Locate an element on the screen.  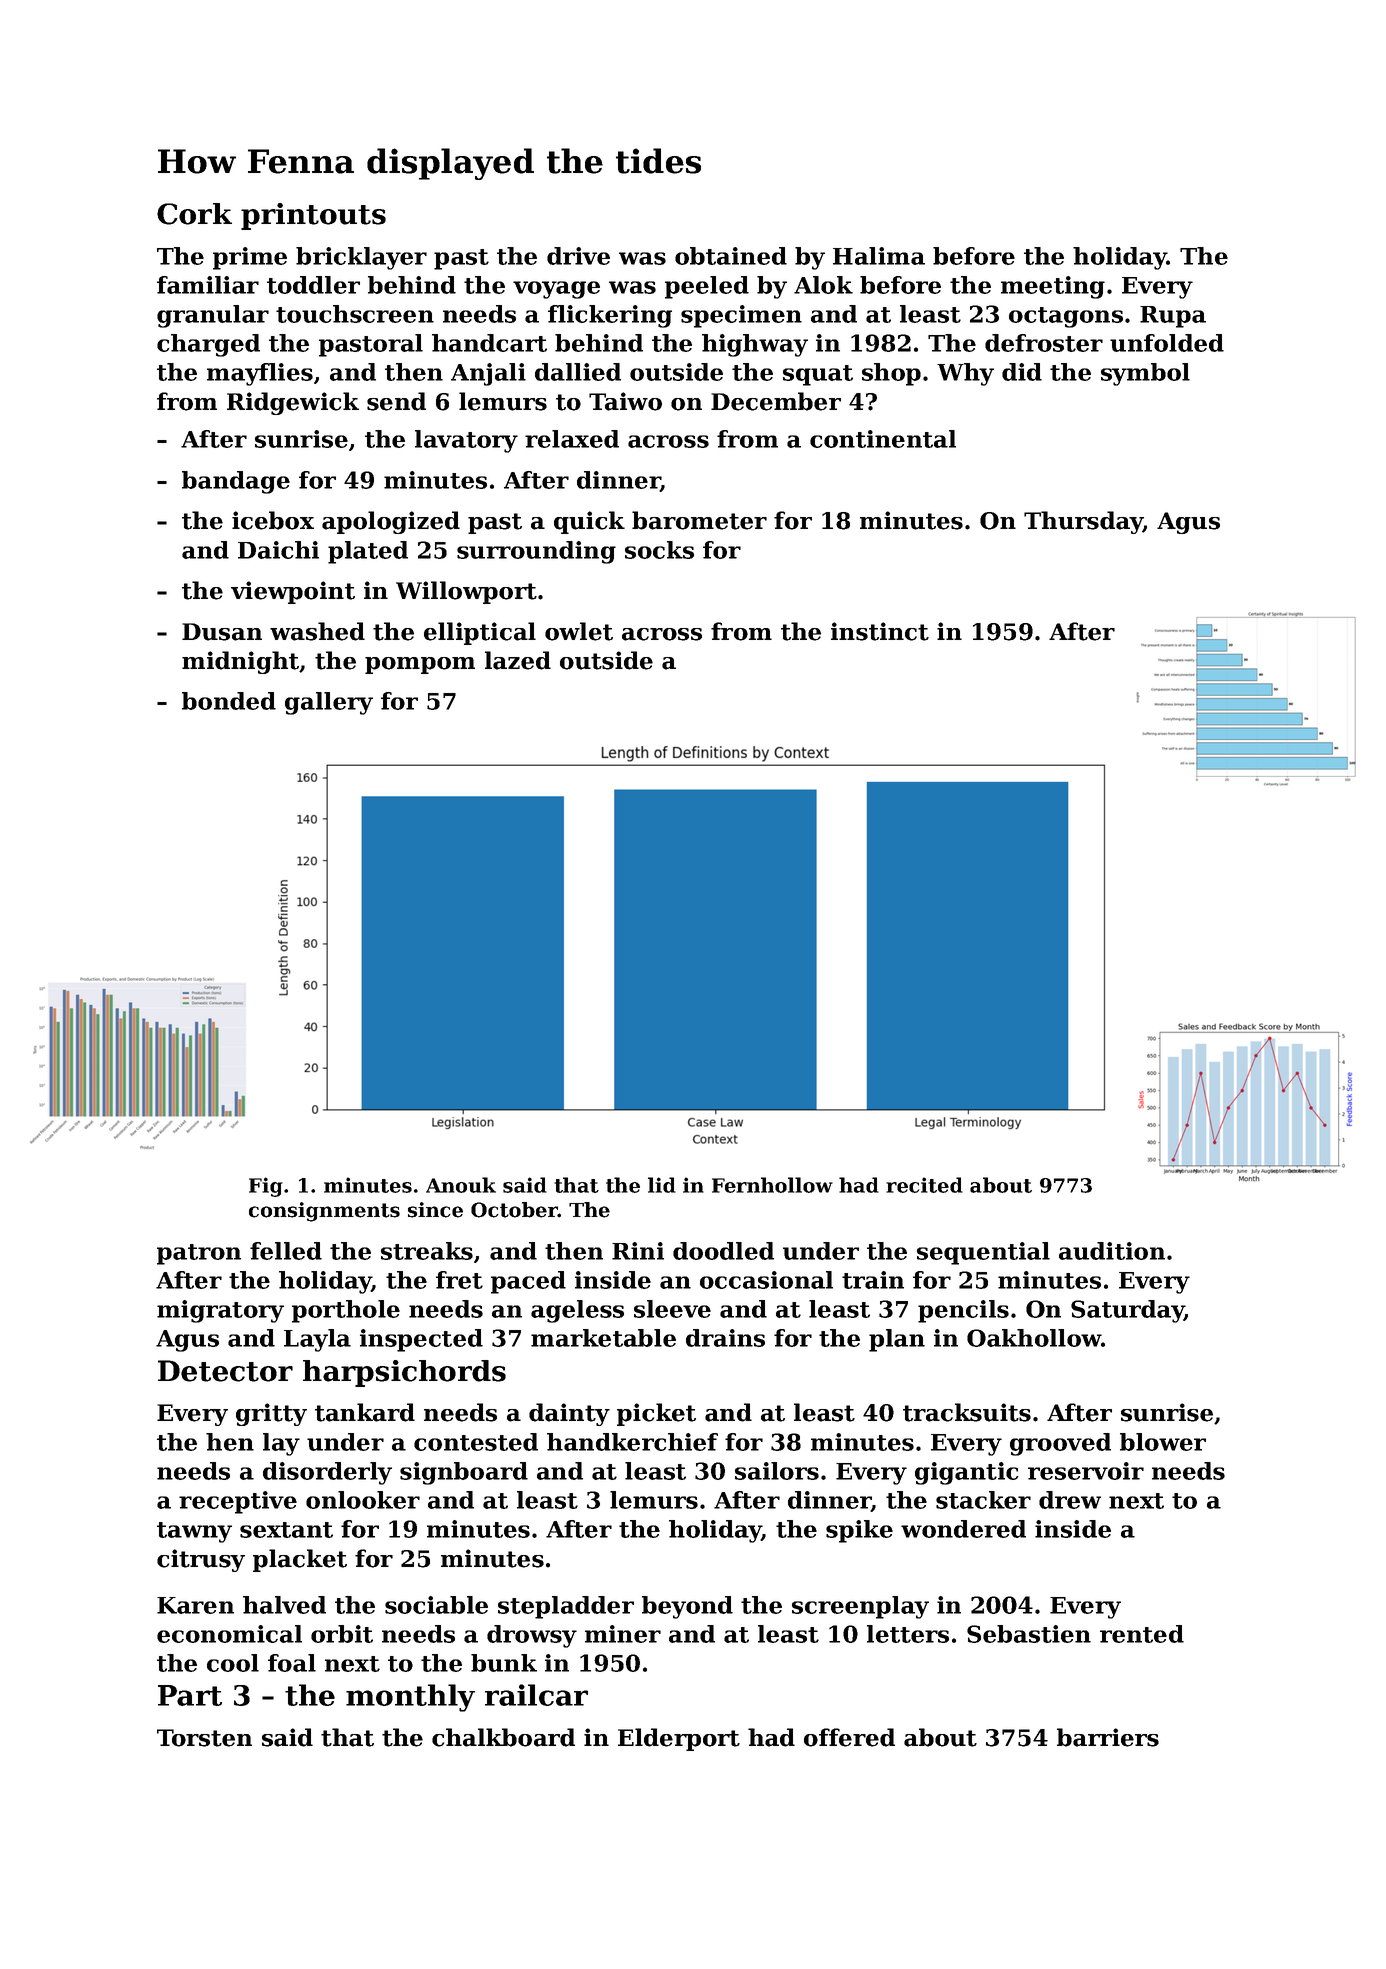
orbit is located at coordinates (342, 1634).
